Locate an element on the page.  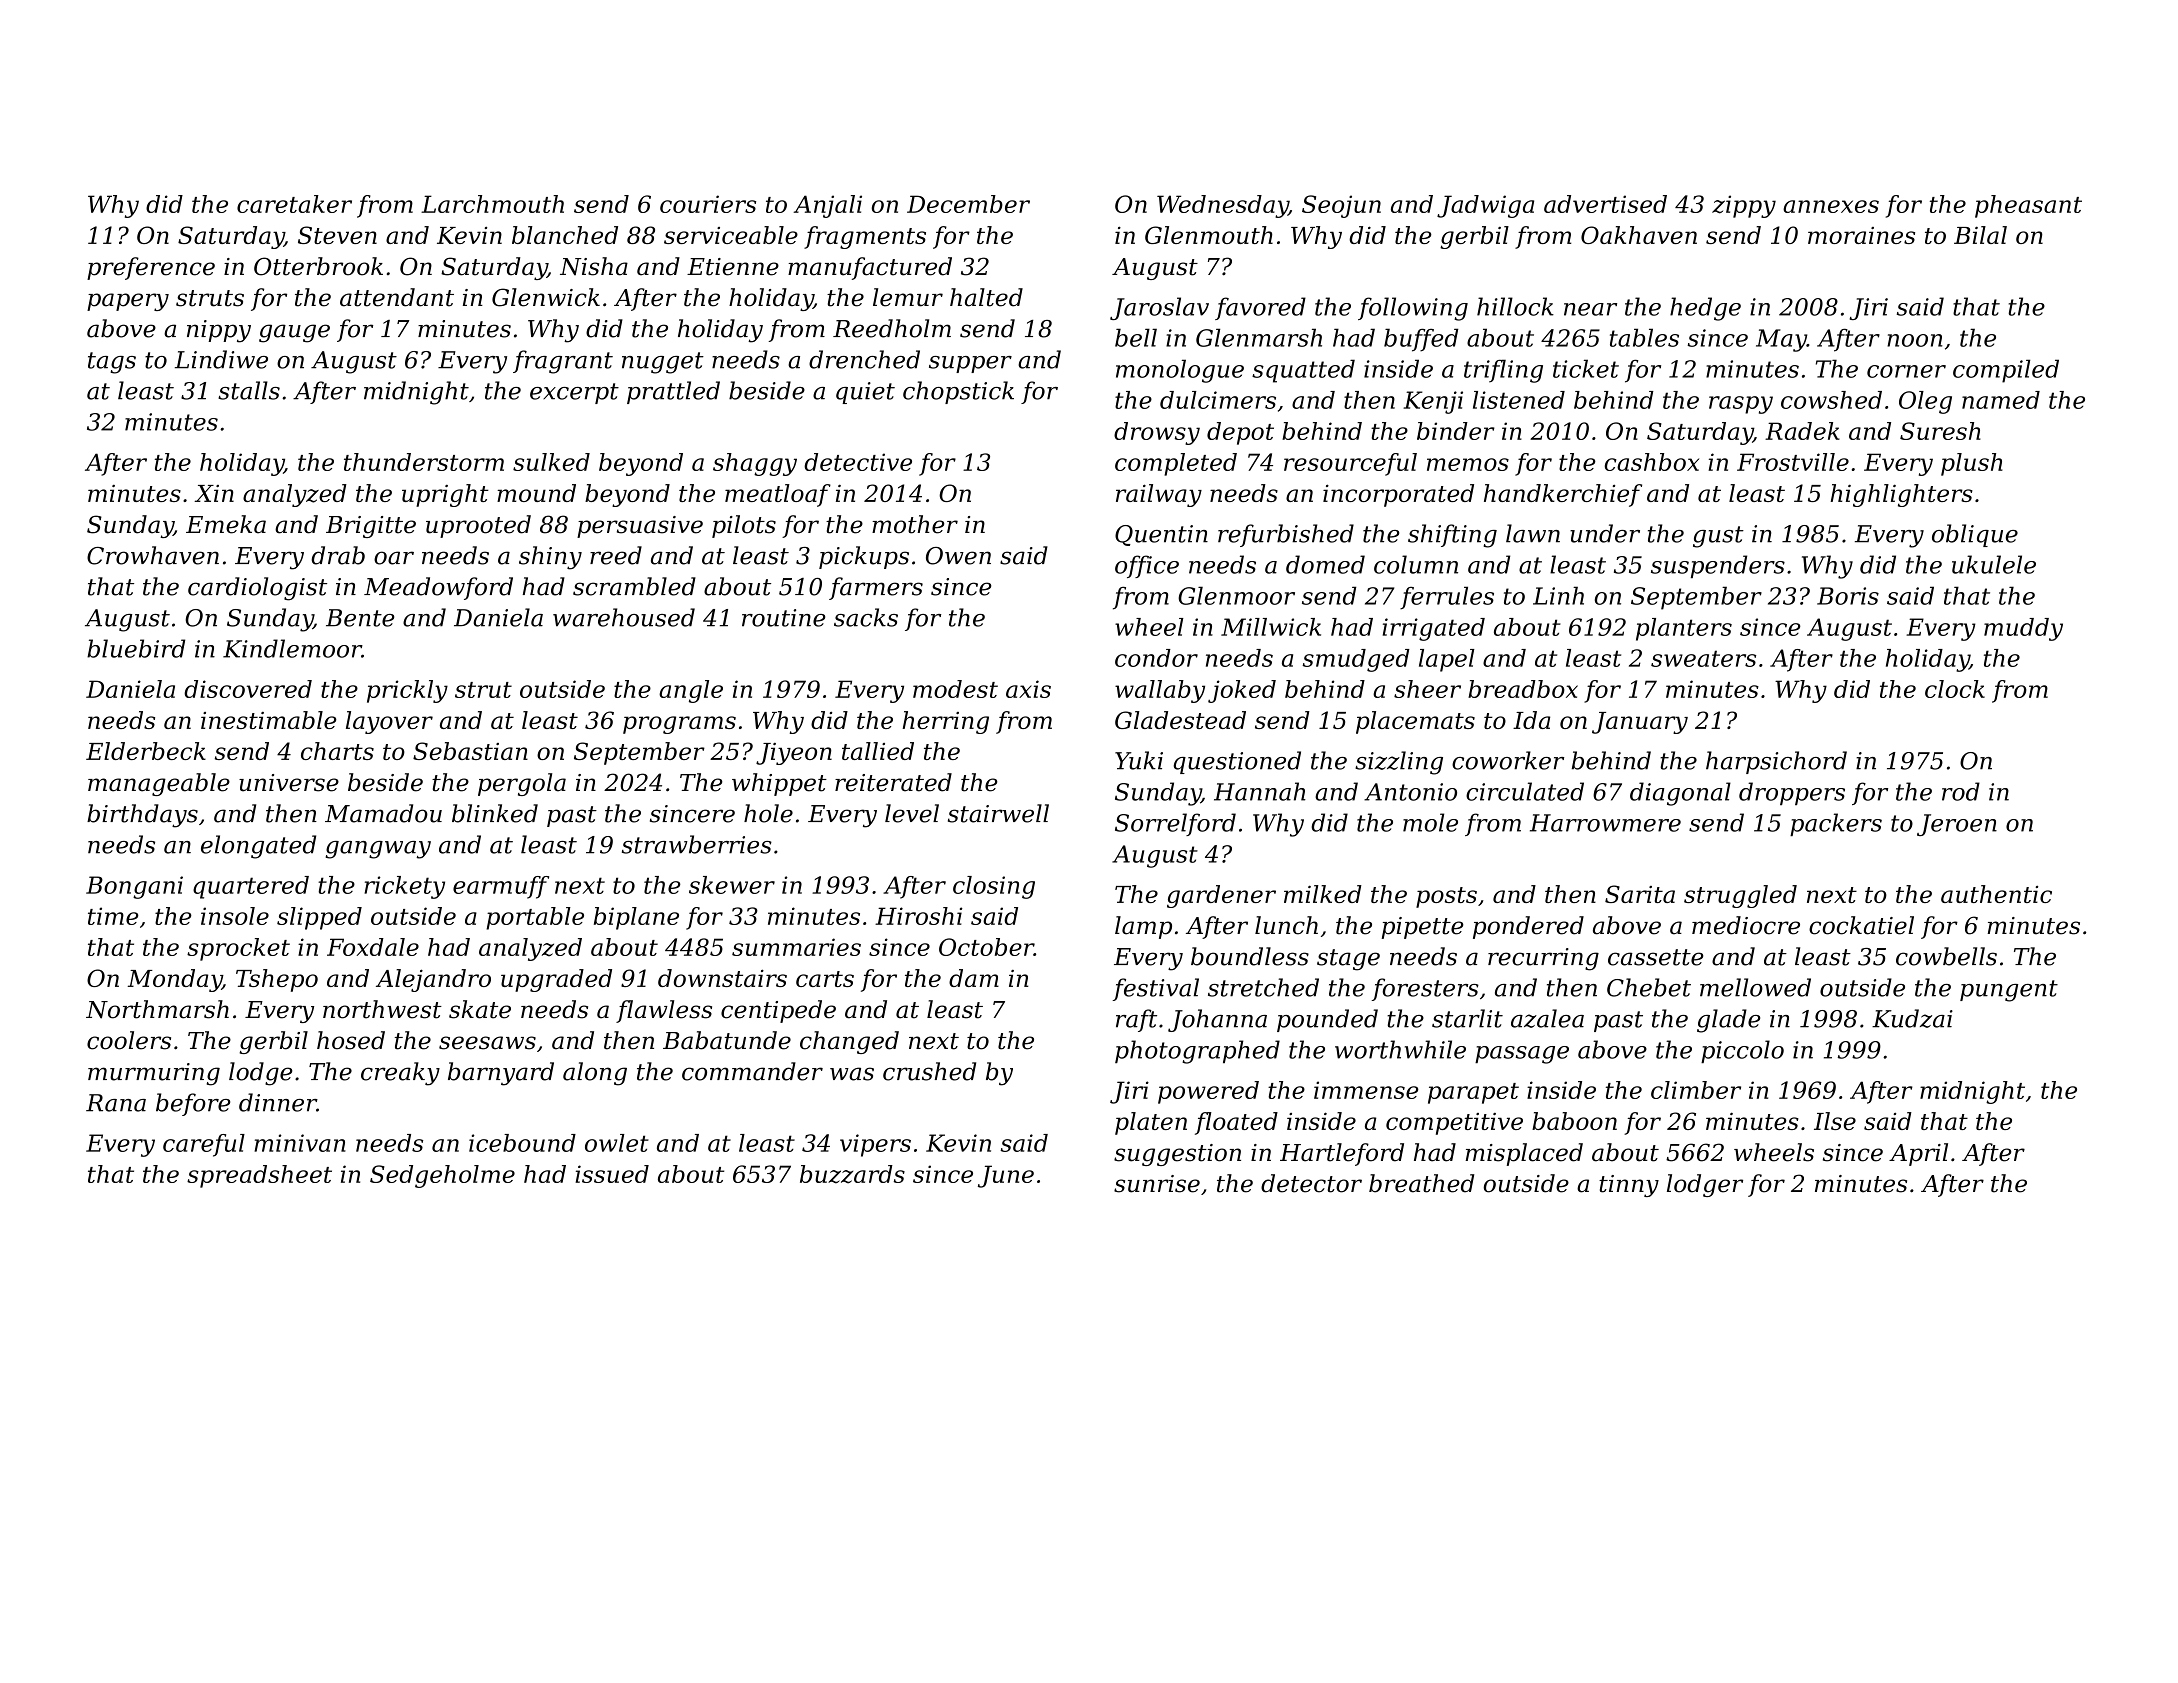
Jaroslav is located at coordinates (1159, 308).
